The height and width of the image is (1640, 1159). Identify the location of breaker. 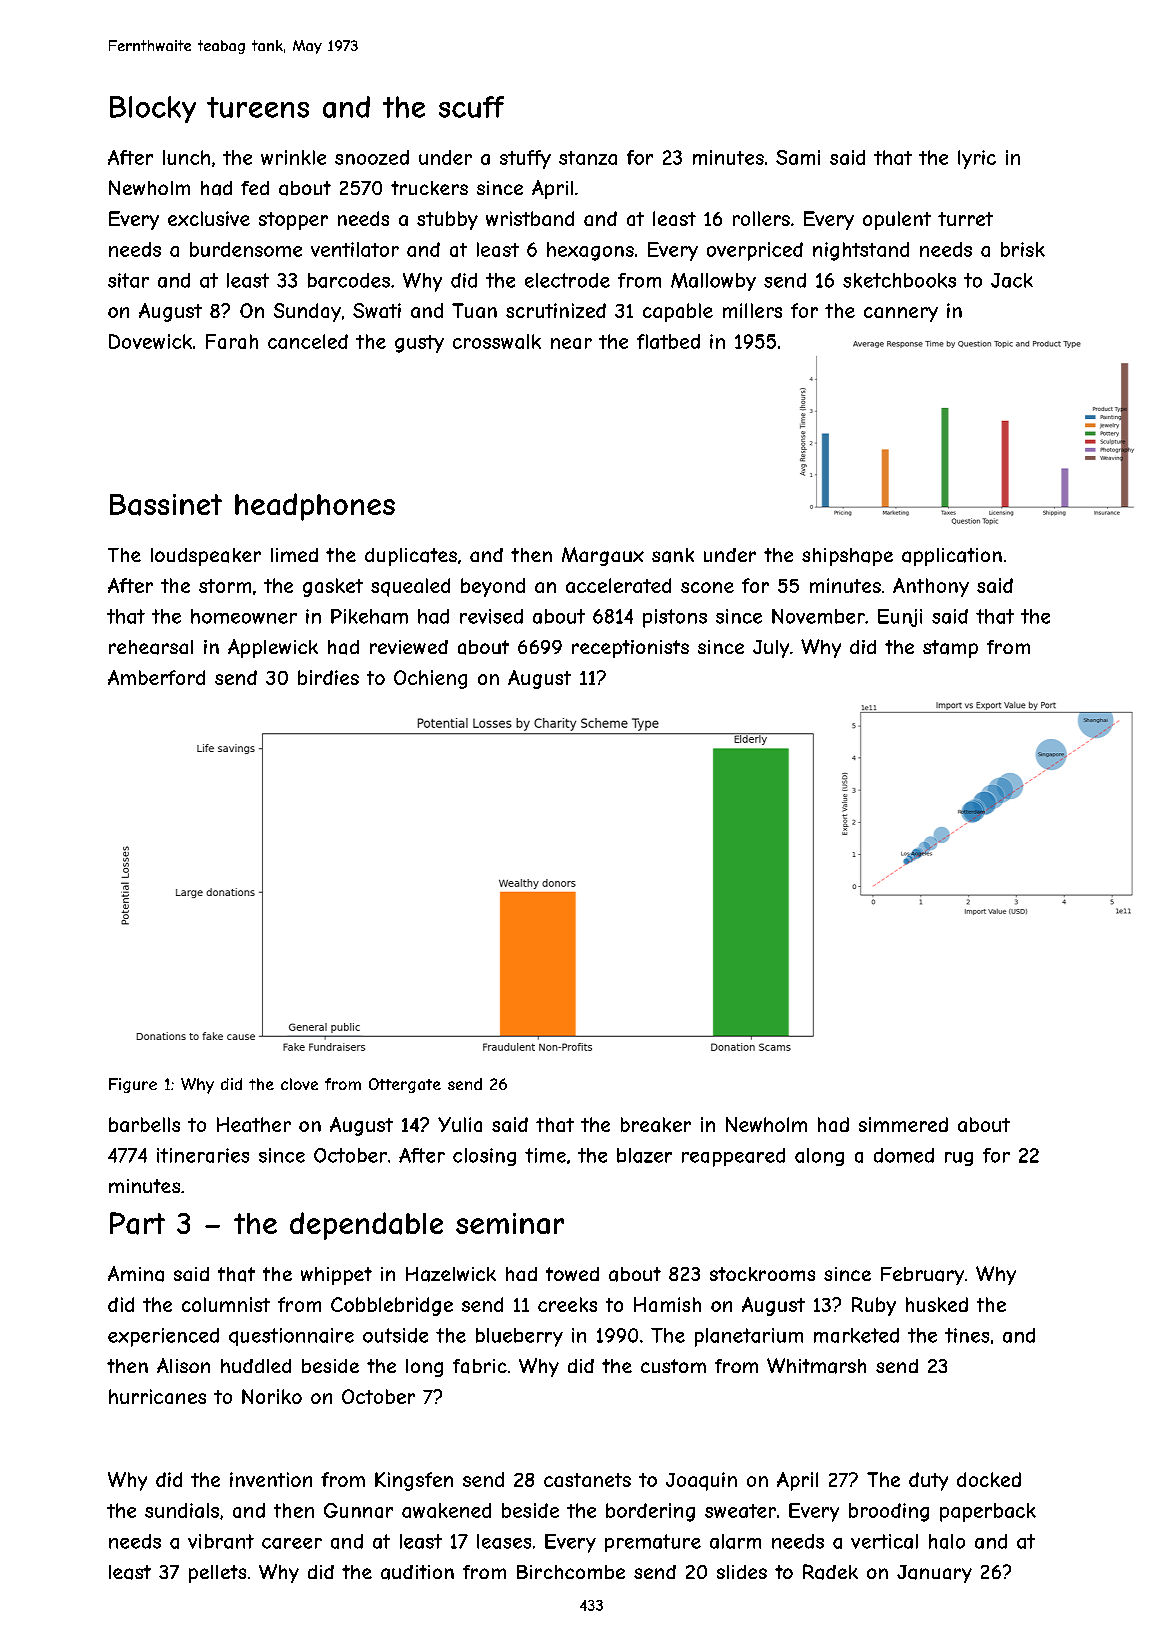
(656, 1124).
